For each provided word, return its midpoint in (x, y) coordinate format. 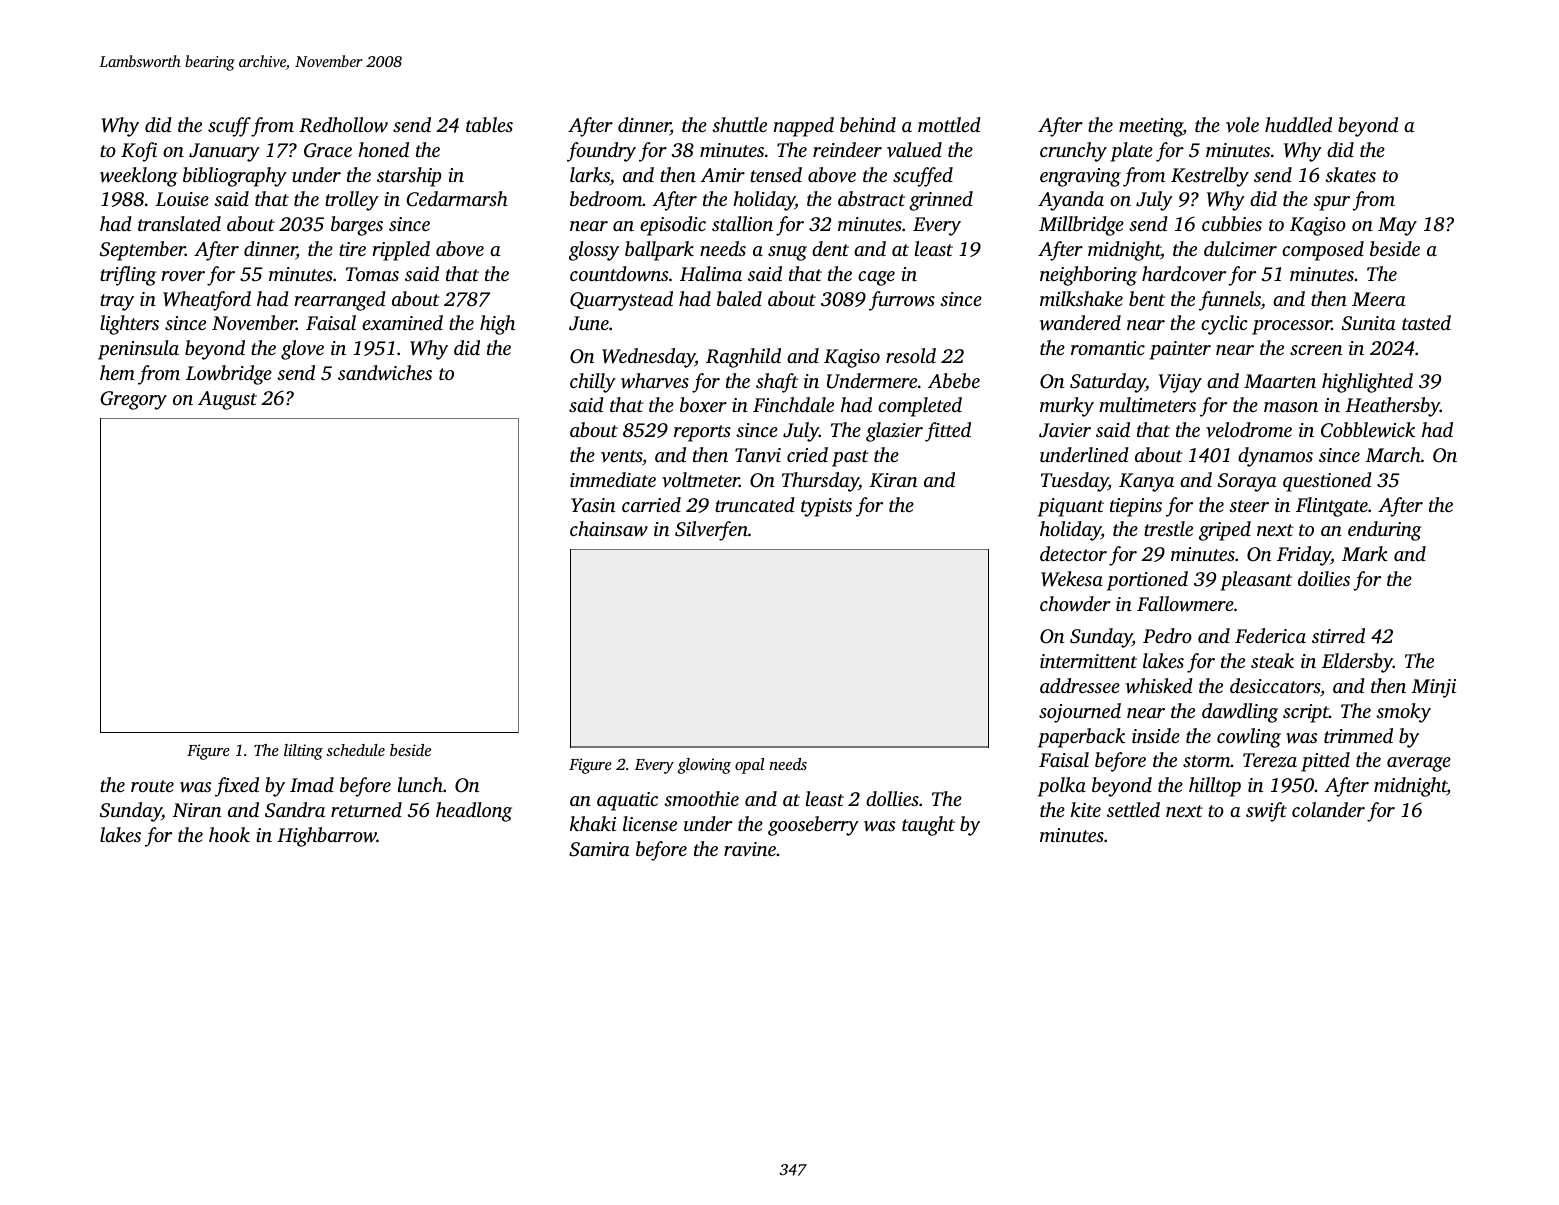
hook (229, 834)
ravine (750, 849)
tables (489, 124)
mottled (949, 124)
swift (1266, 812)
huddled (1298, 124)
